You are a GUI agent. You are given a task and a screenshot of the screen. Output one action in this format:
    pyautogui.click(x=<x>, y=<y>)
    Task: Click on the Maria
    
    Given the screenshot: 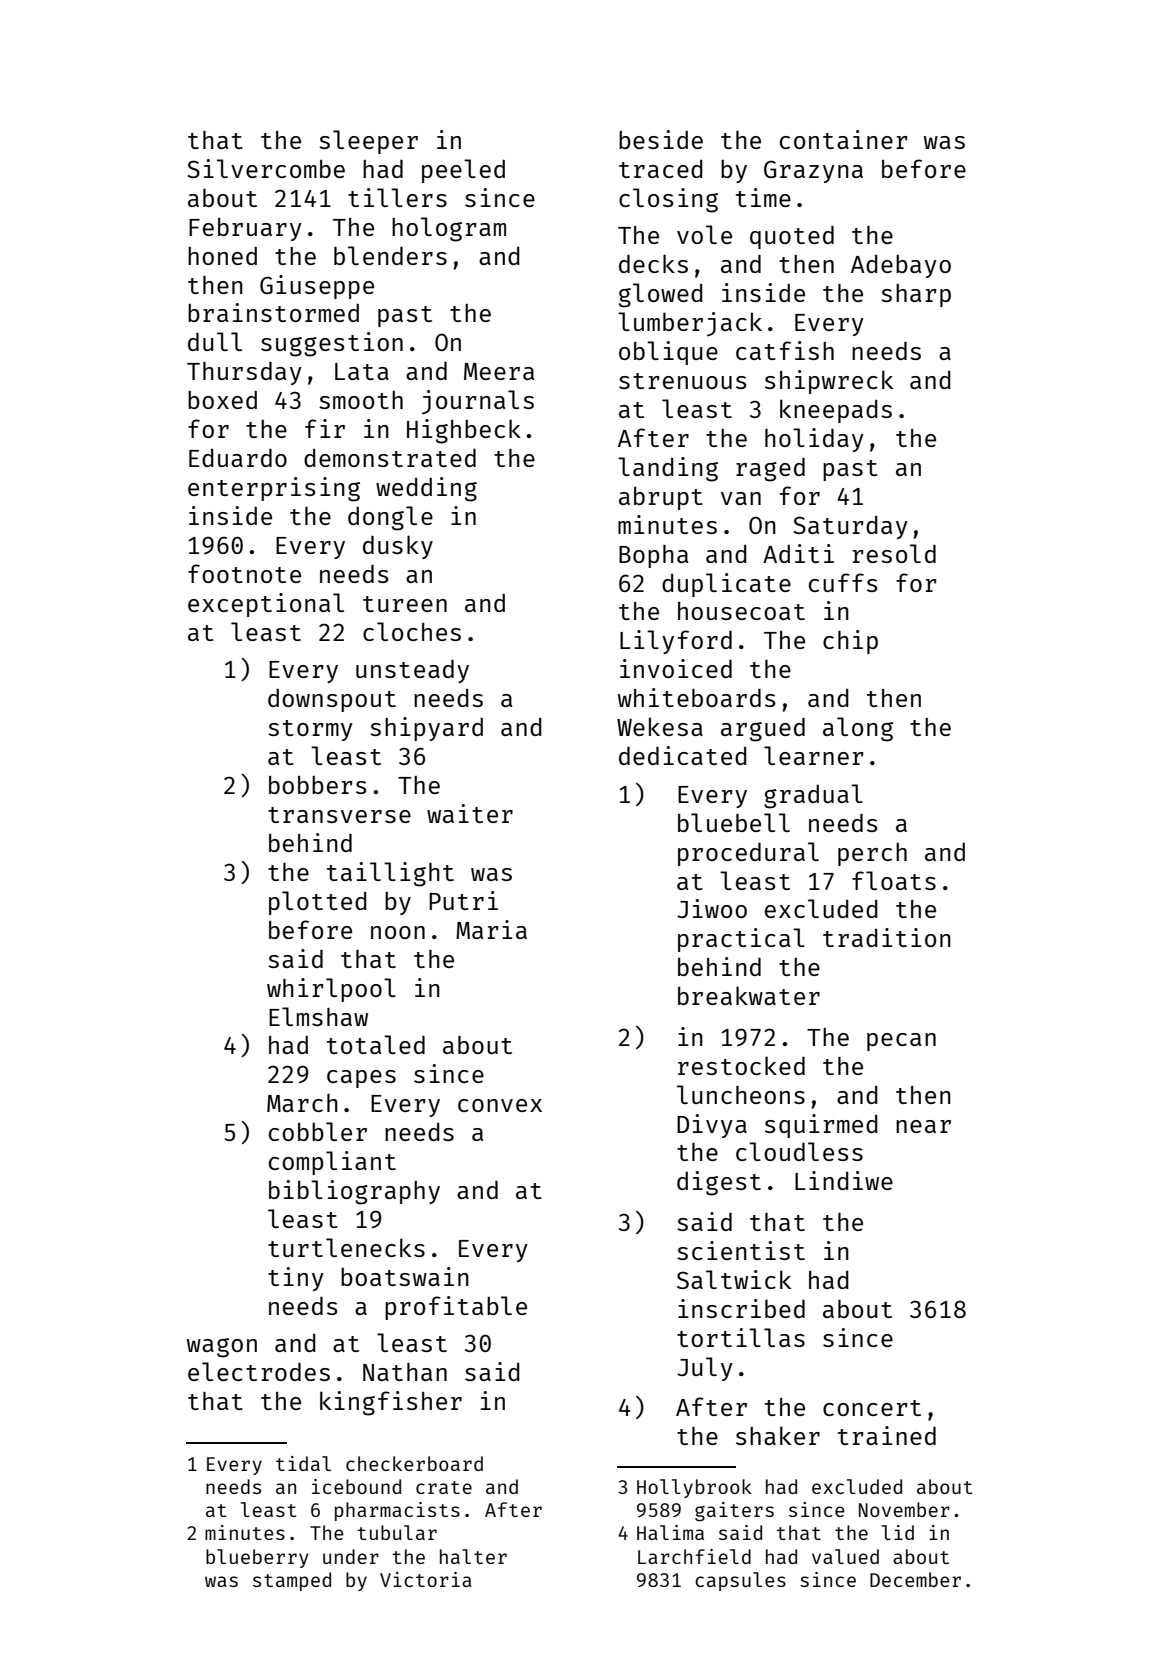 What is the action you would take?
    pyautogui.click(x=491, y=929)
